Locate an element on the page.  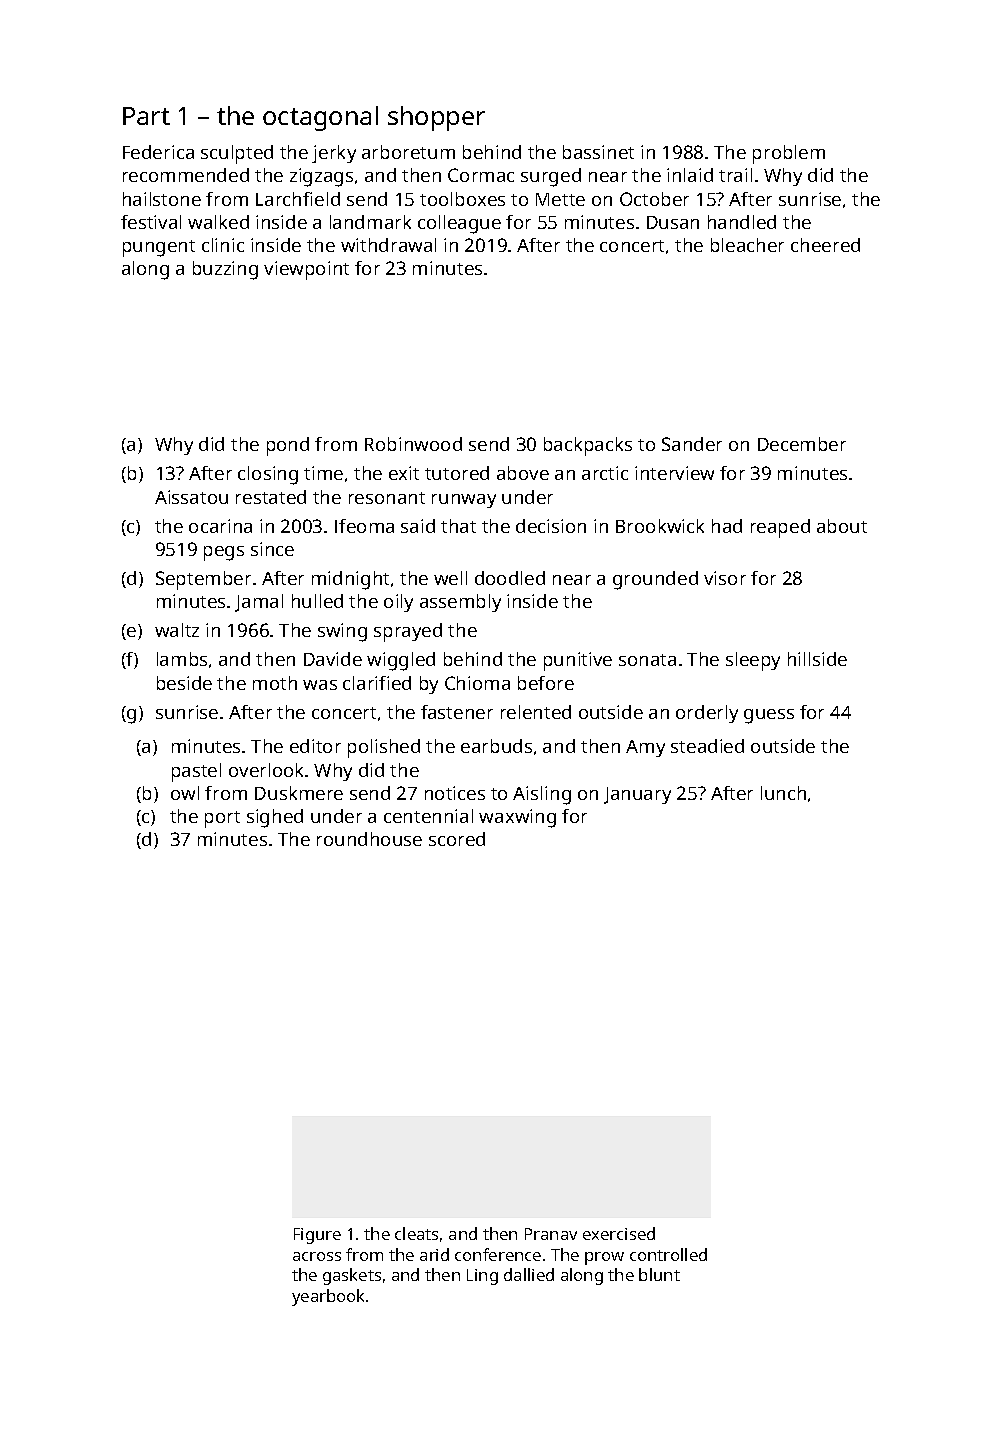
January is located at coordinates (637, 795).
